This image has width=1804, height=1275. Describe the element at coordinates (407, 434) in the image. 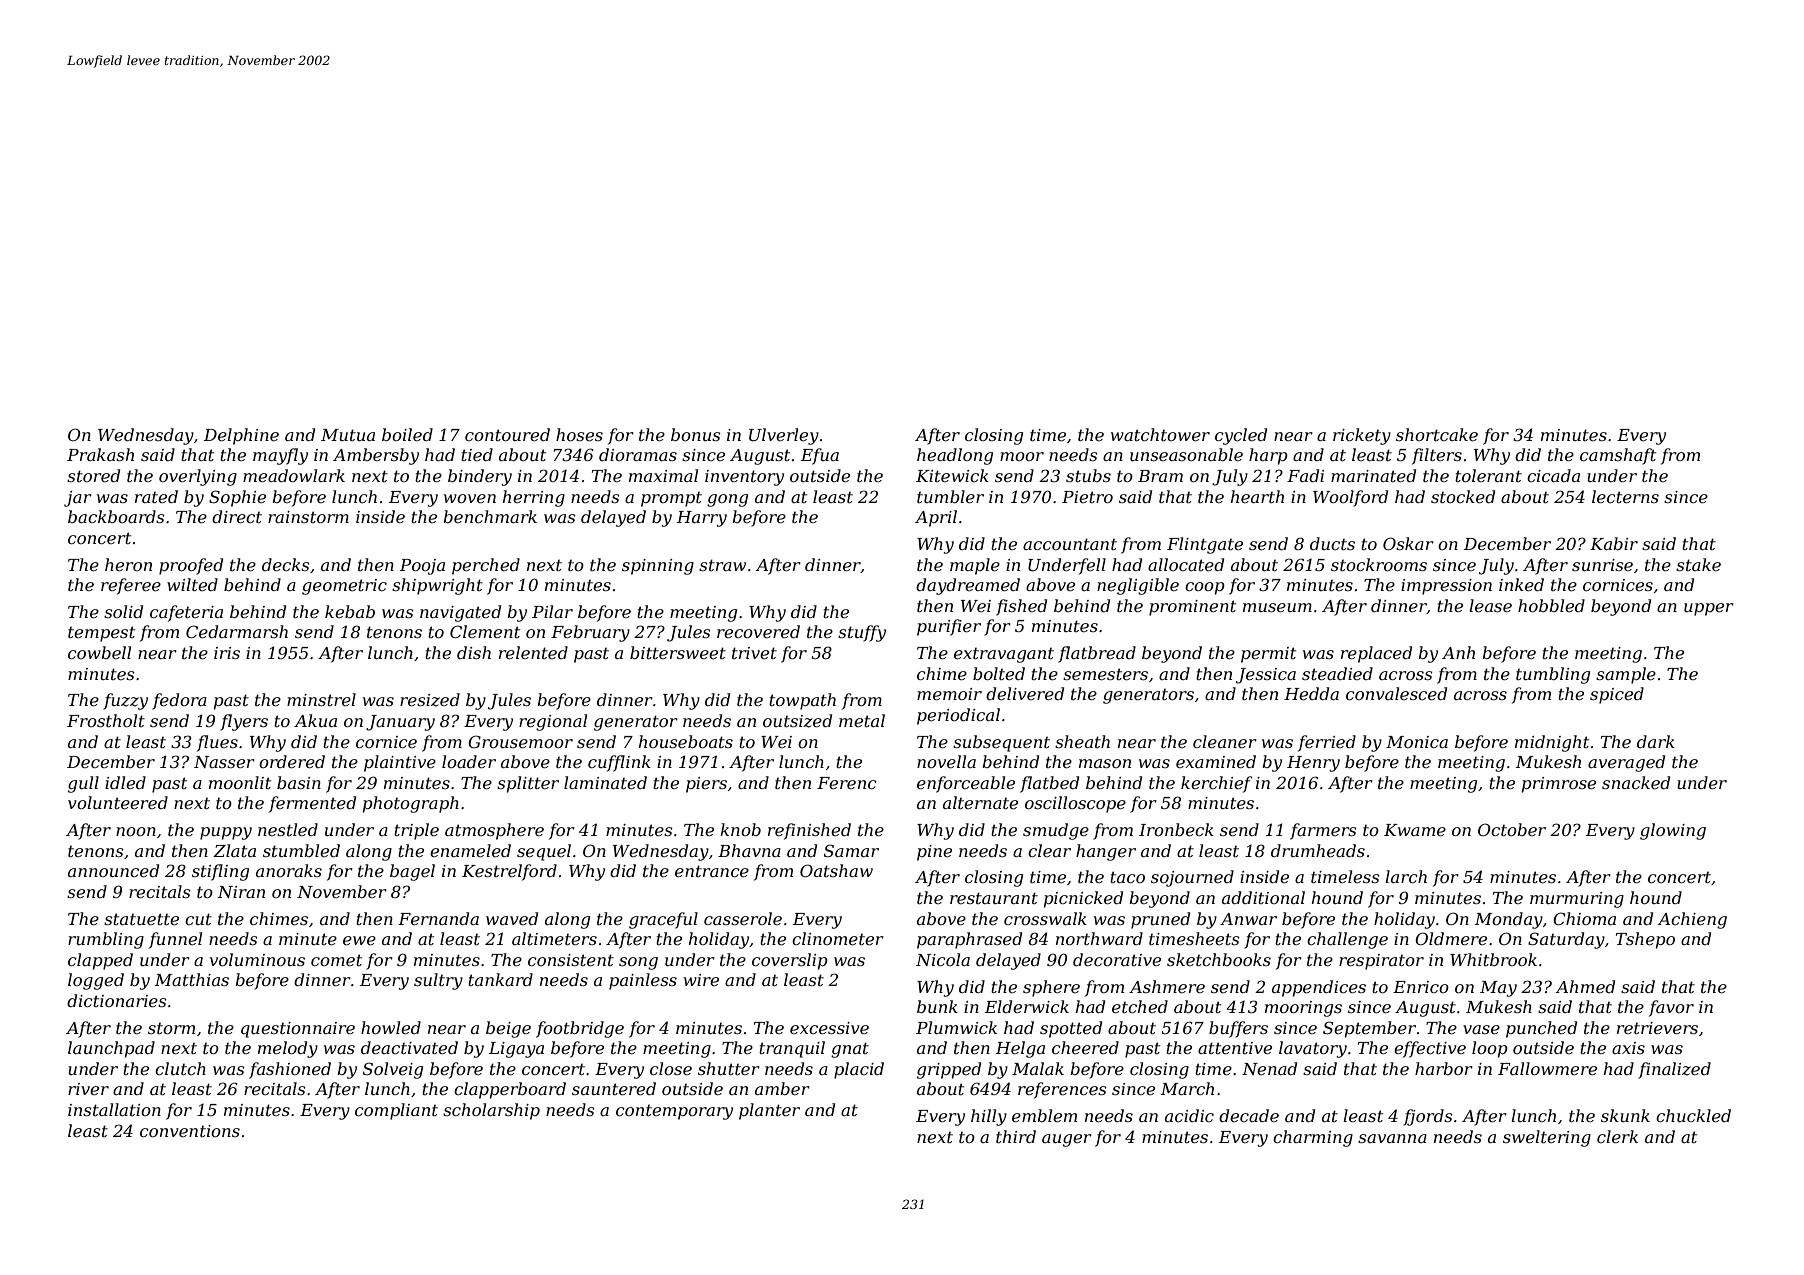

I see `boiled` at that location.
